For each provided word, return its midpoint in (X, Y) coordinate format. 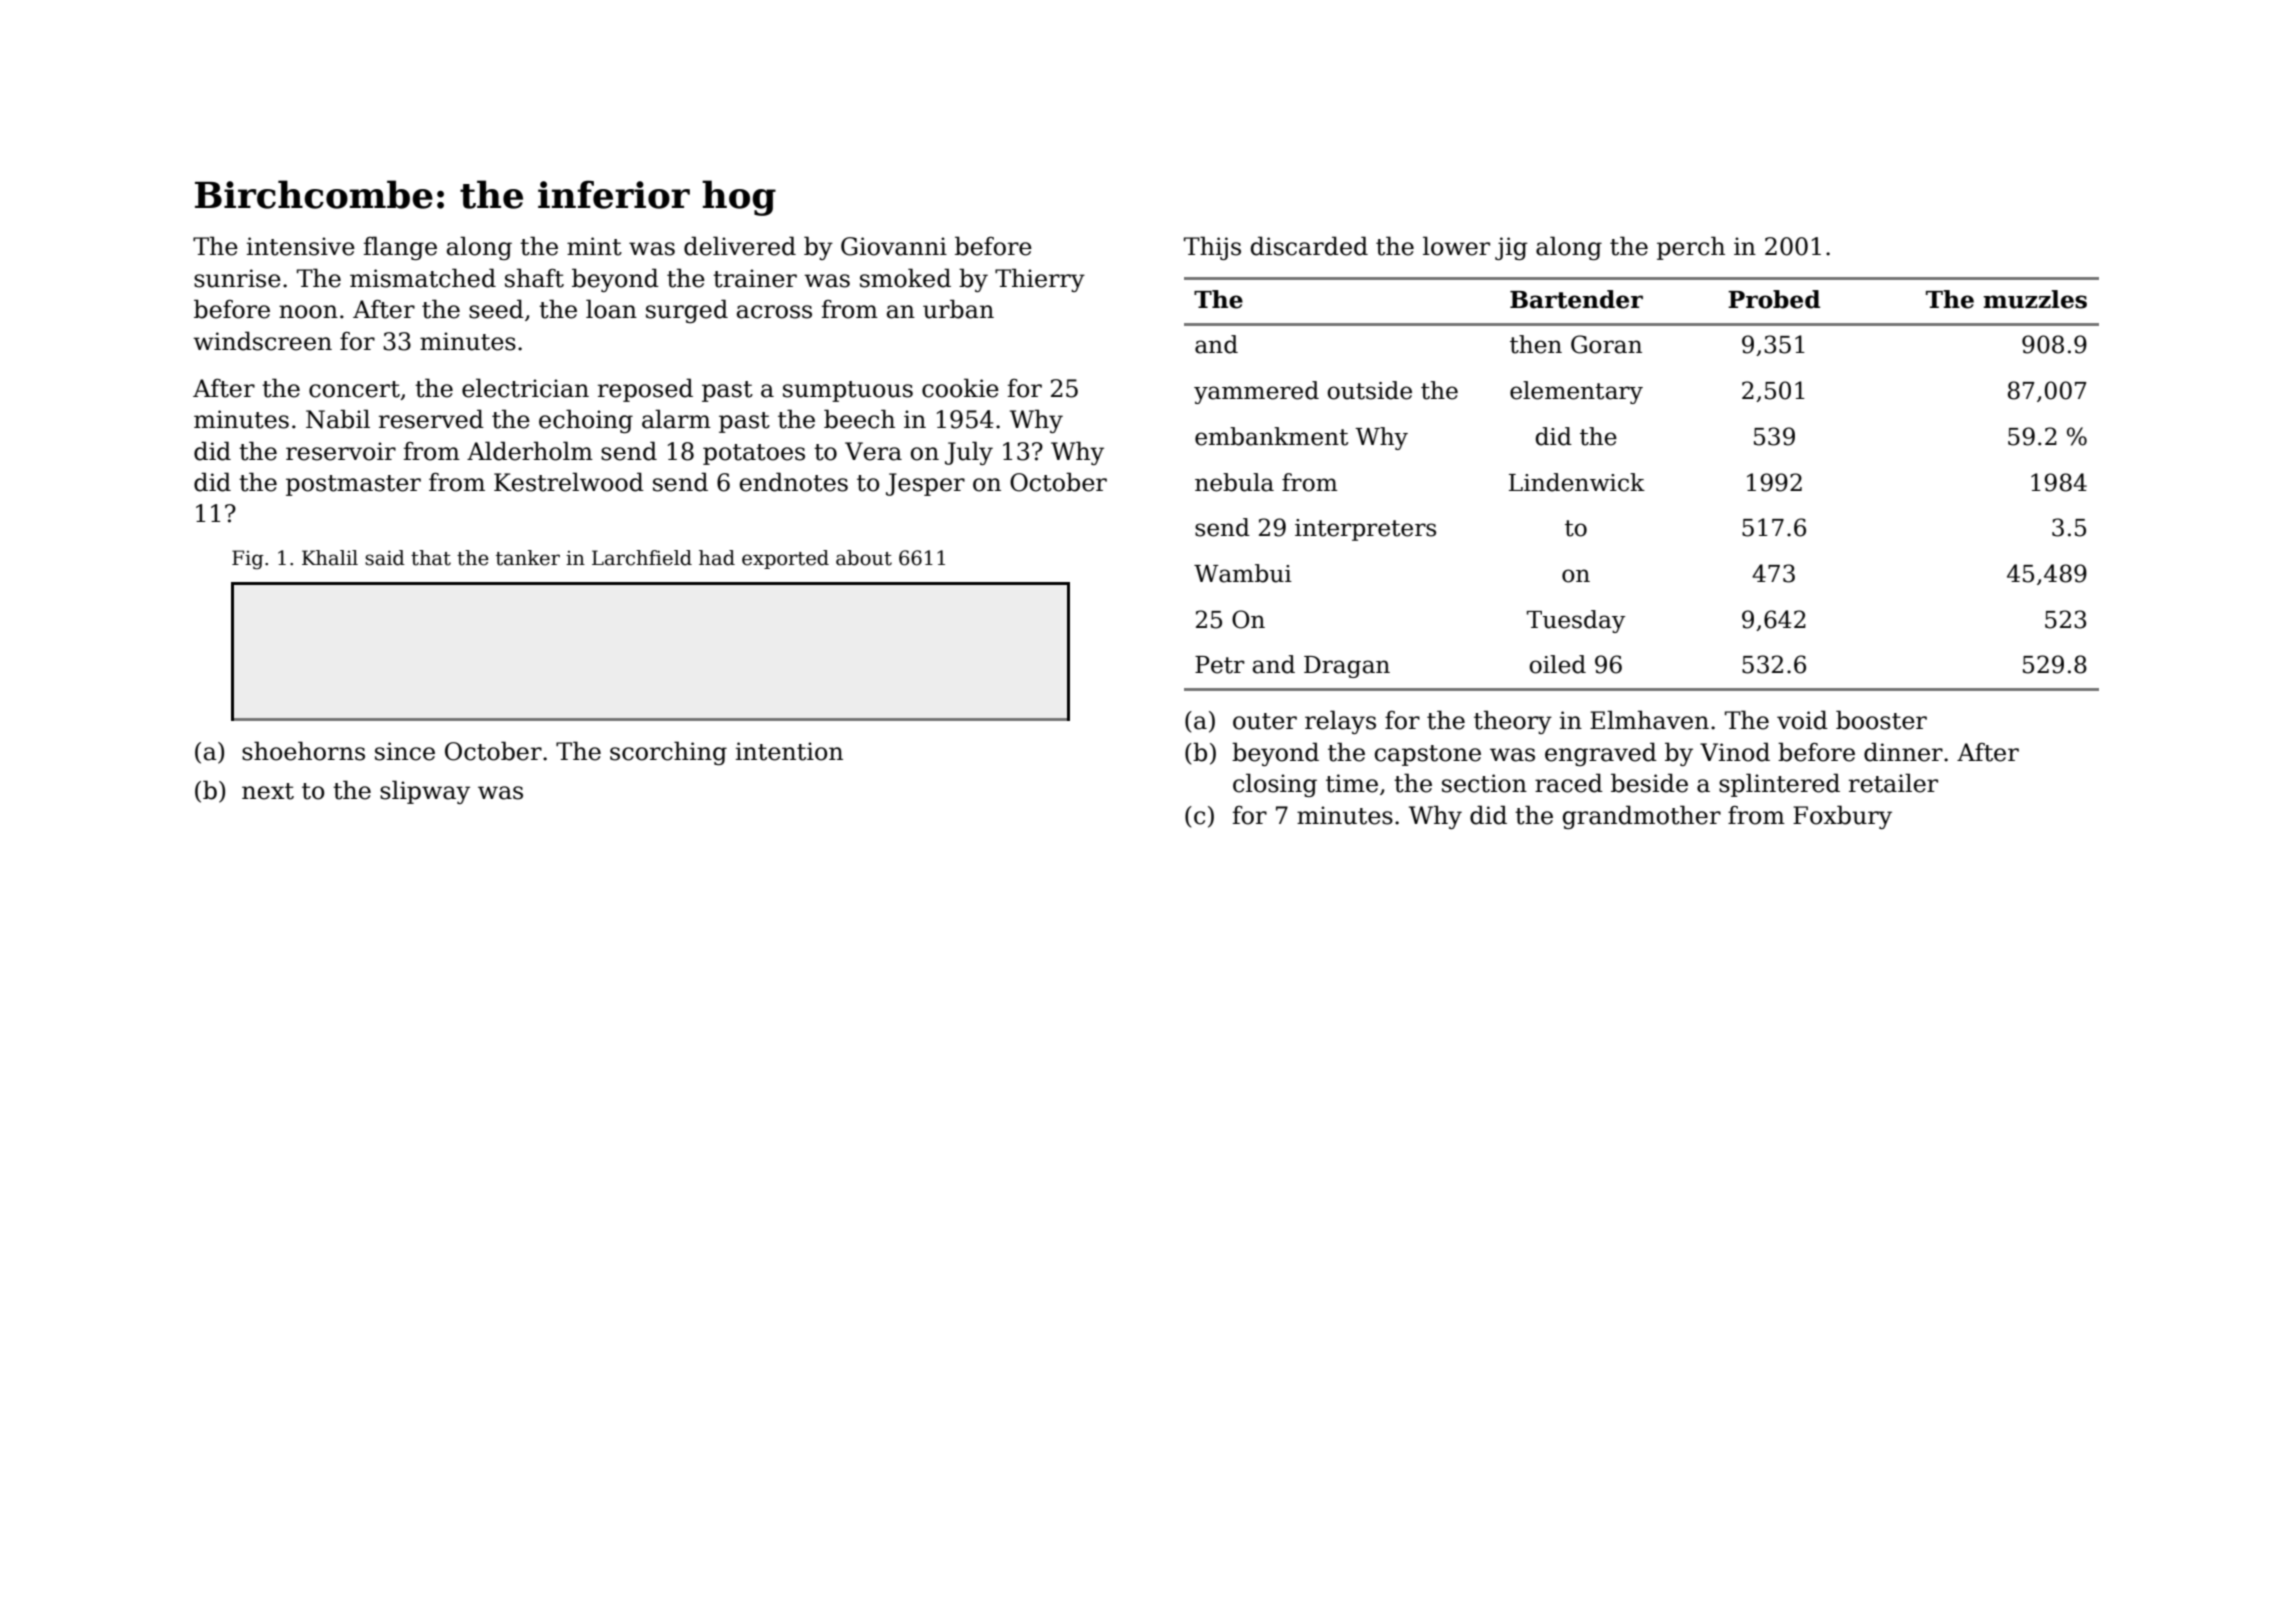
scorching (668, 753)
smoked (905, 278)
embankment (1271, 436)
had (717, 558)
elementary (1576, 392)
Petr (1220, 665)
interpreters (1365, 530)
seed (496, 309)
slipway (425, 792)
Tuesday (1576, 621)
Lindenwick (1577, 482)
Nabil (338, 419)
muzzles (2035, 299)
